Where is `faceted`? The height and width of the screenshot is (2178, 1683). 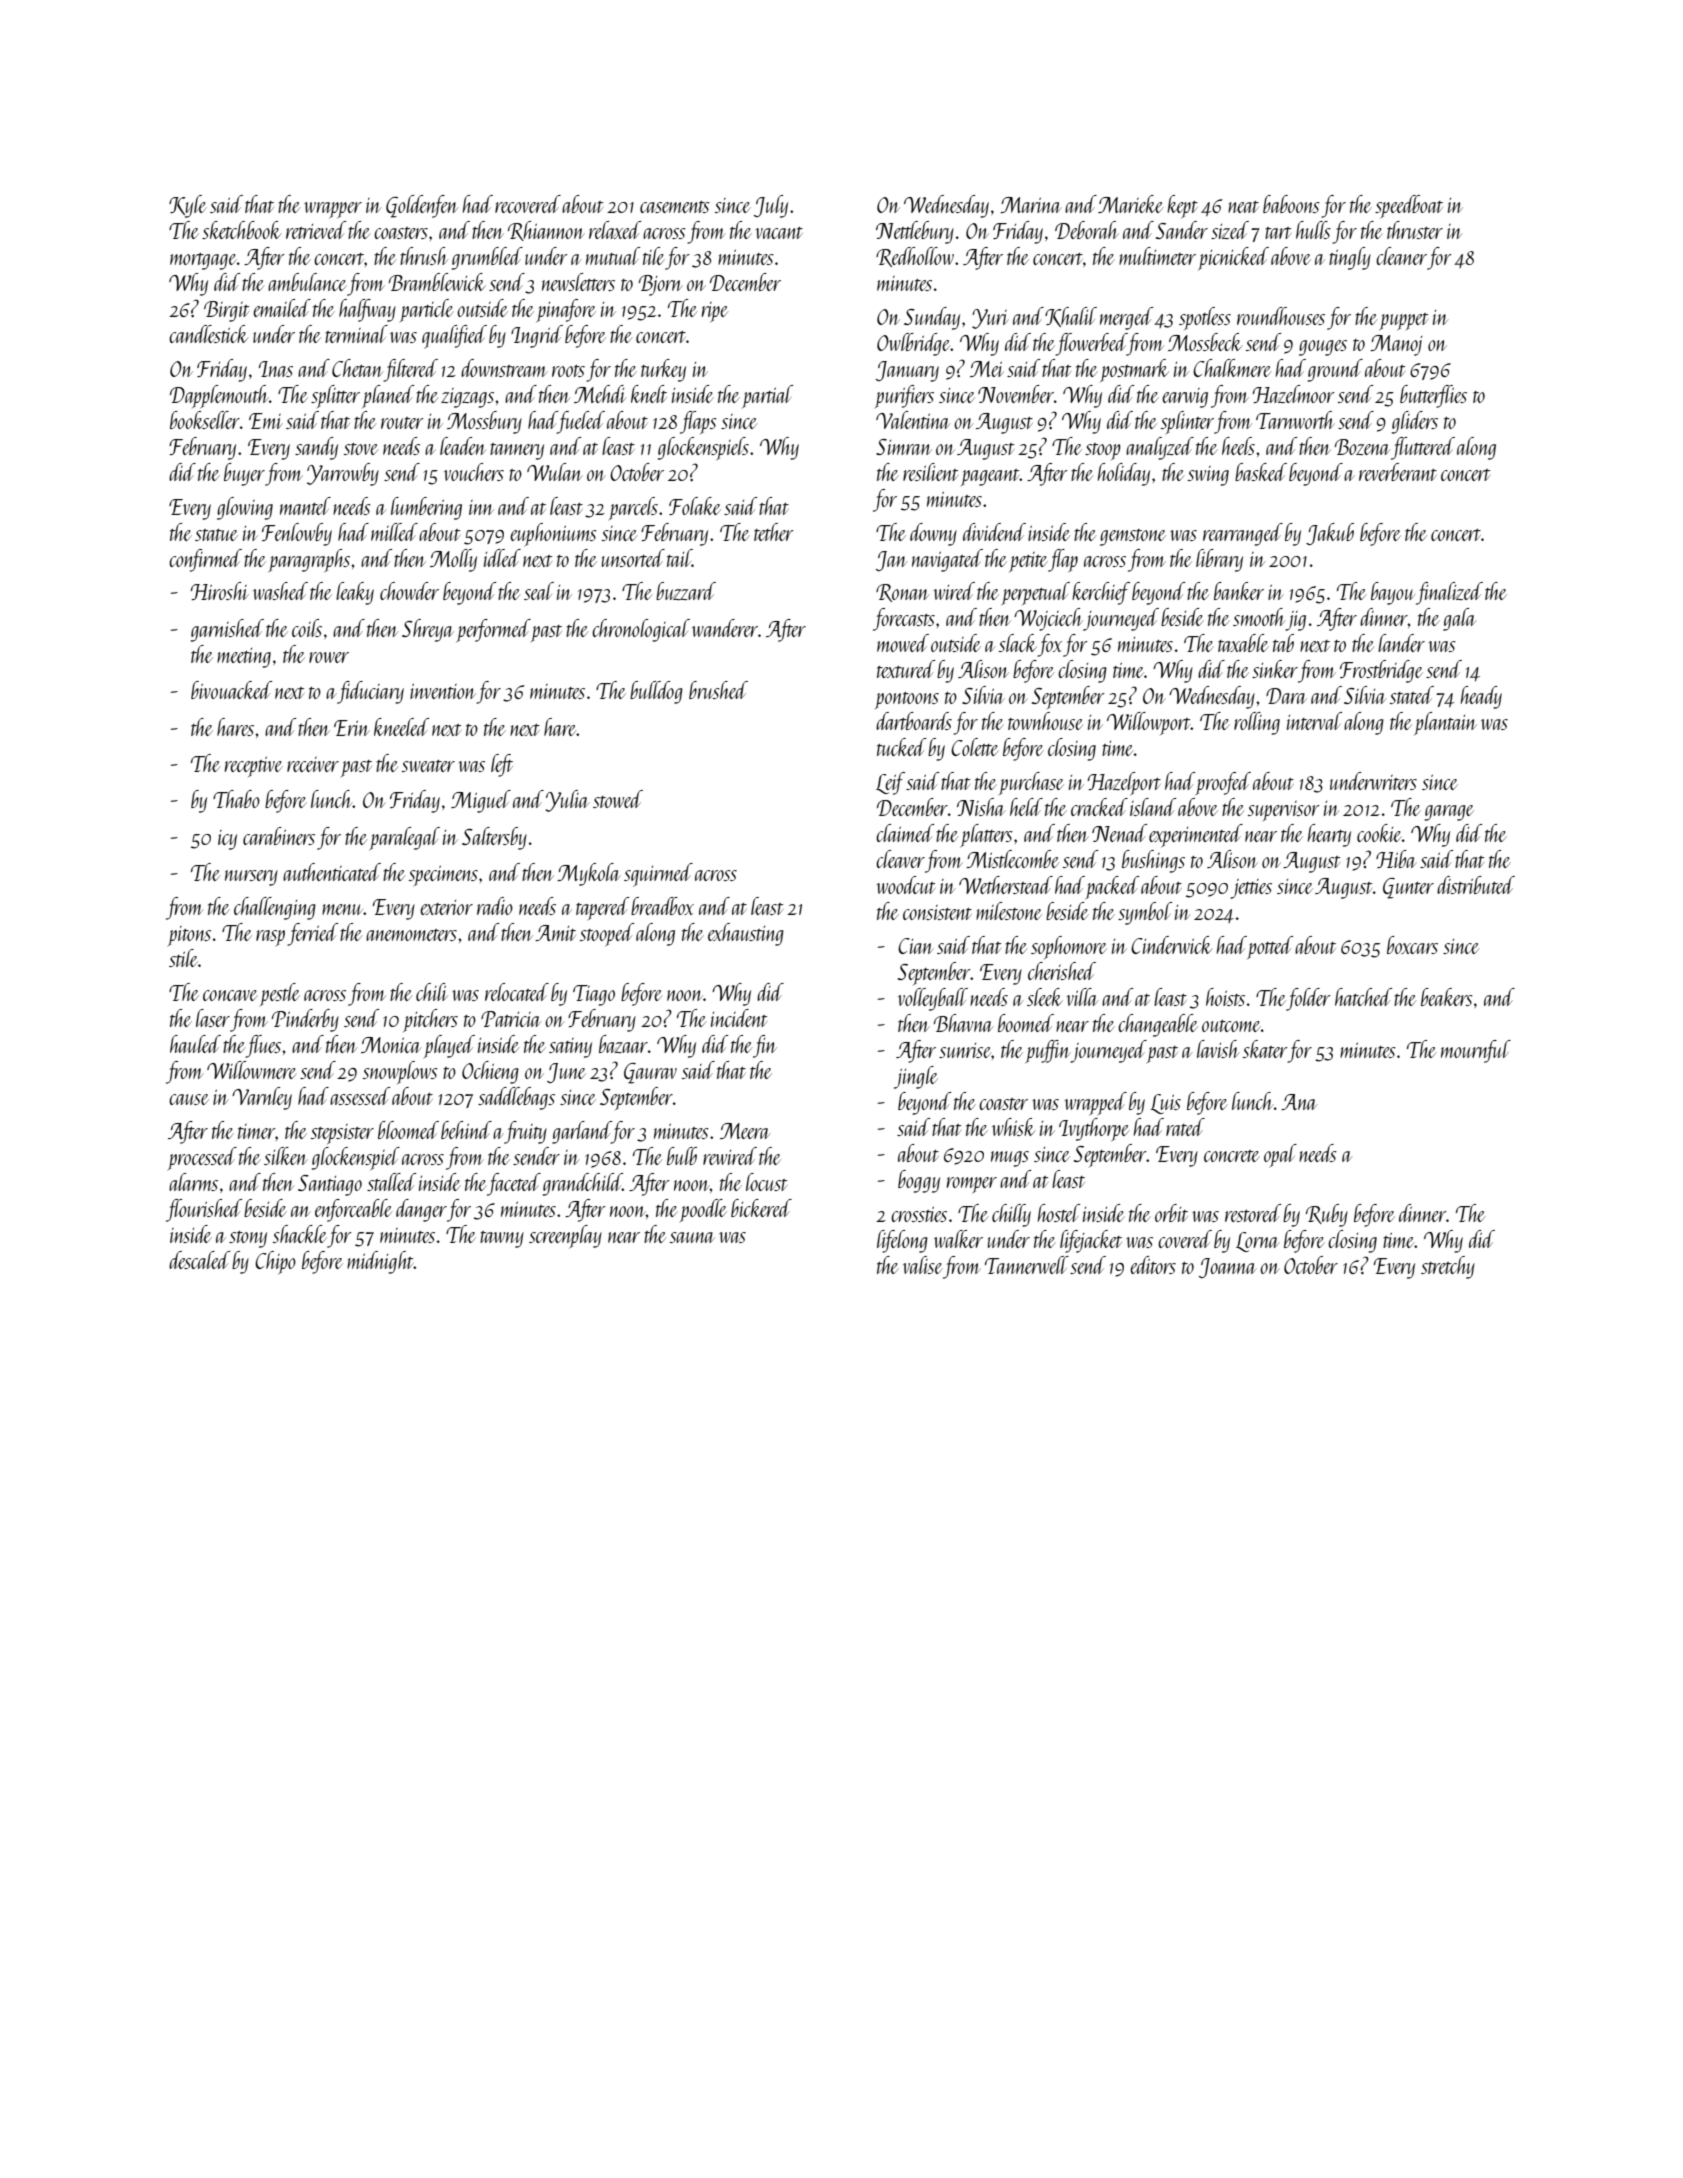
faceted is located at coordinates (514, 1184).
